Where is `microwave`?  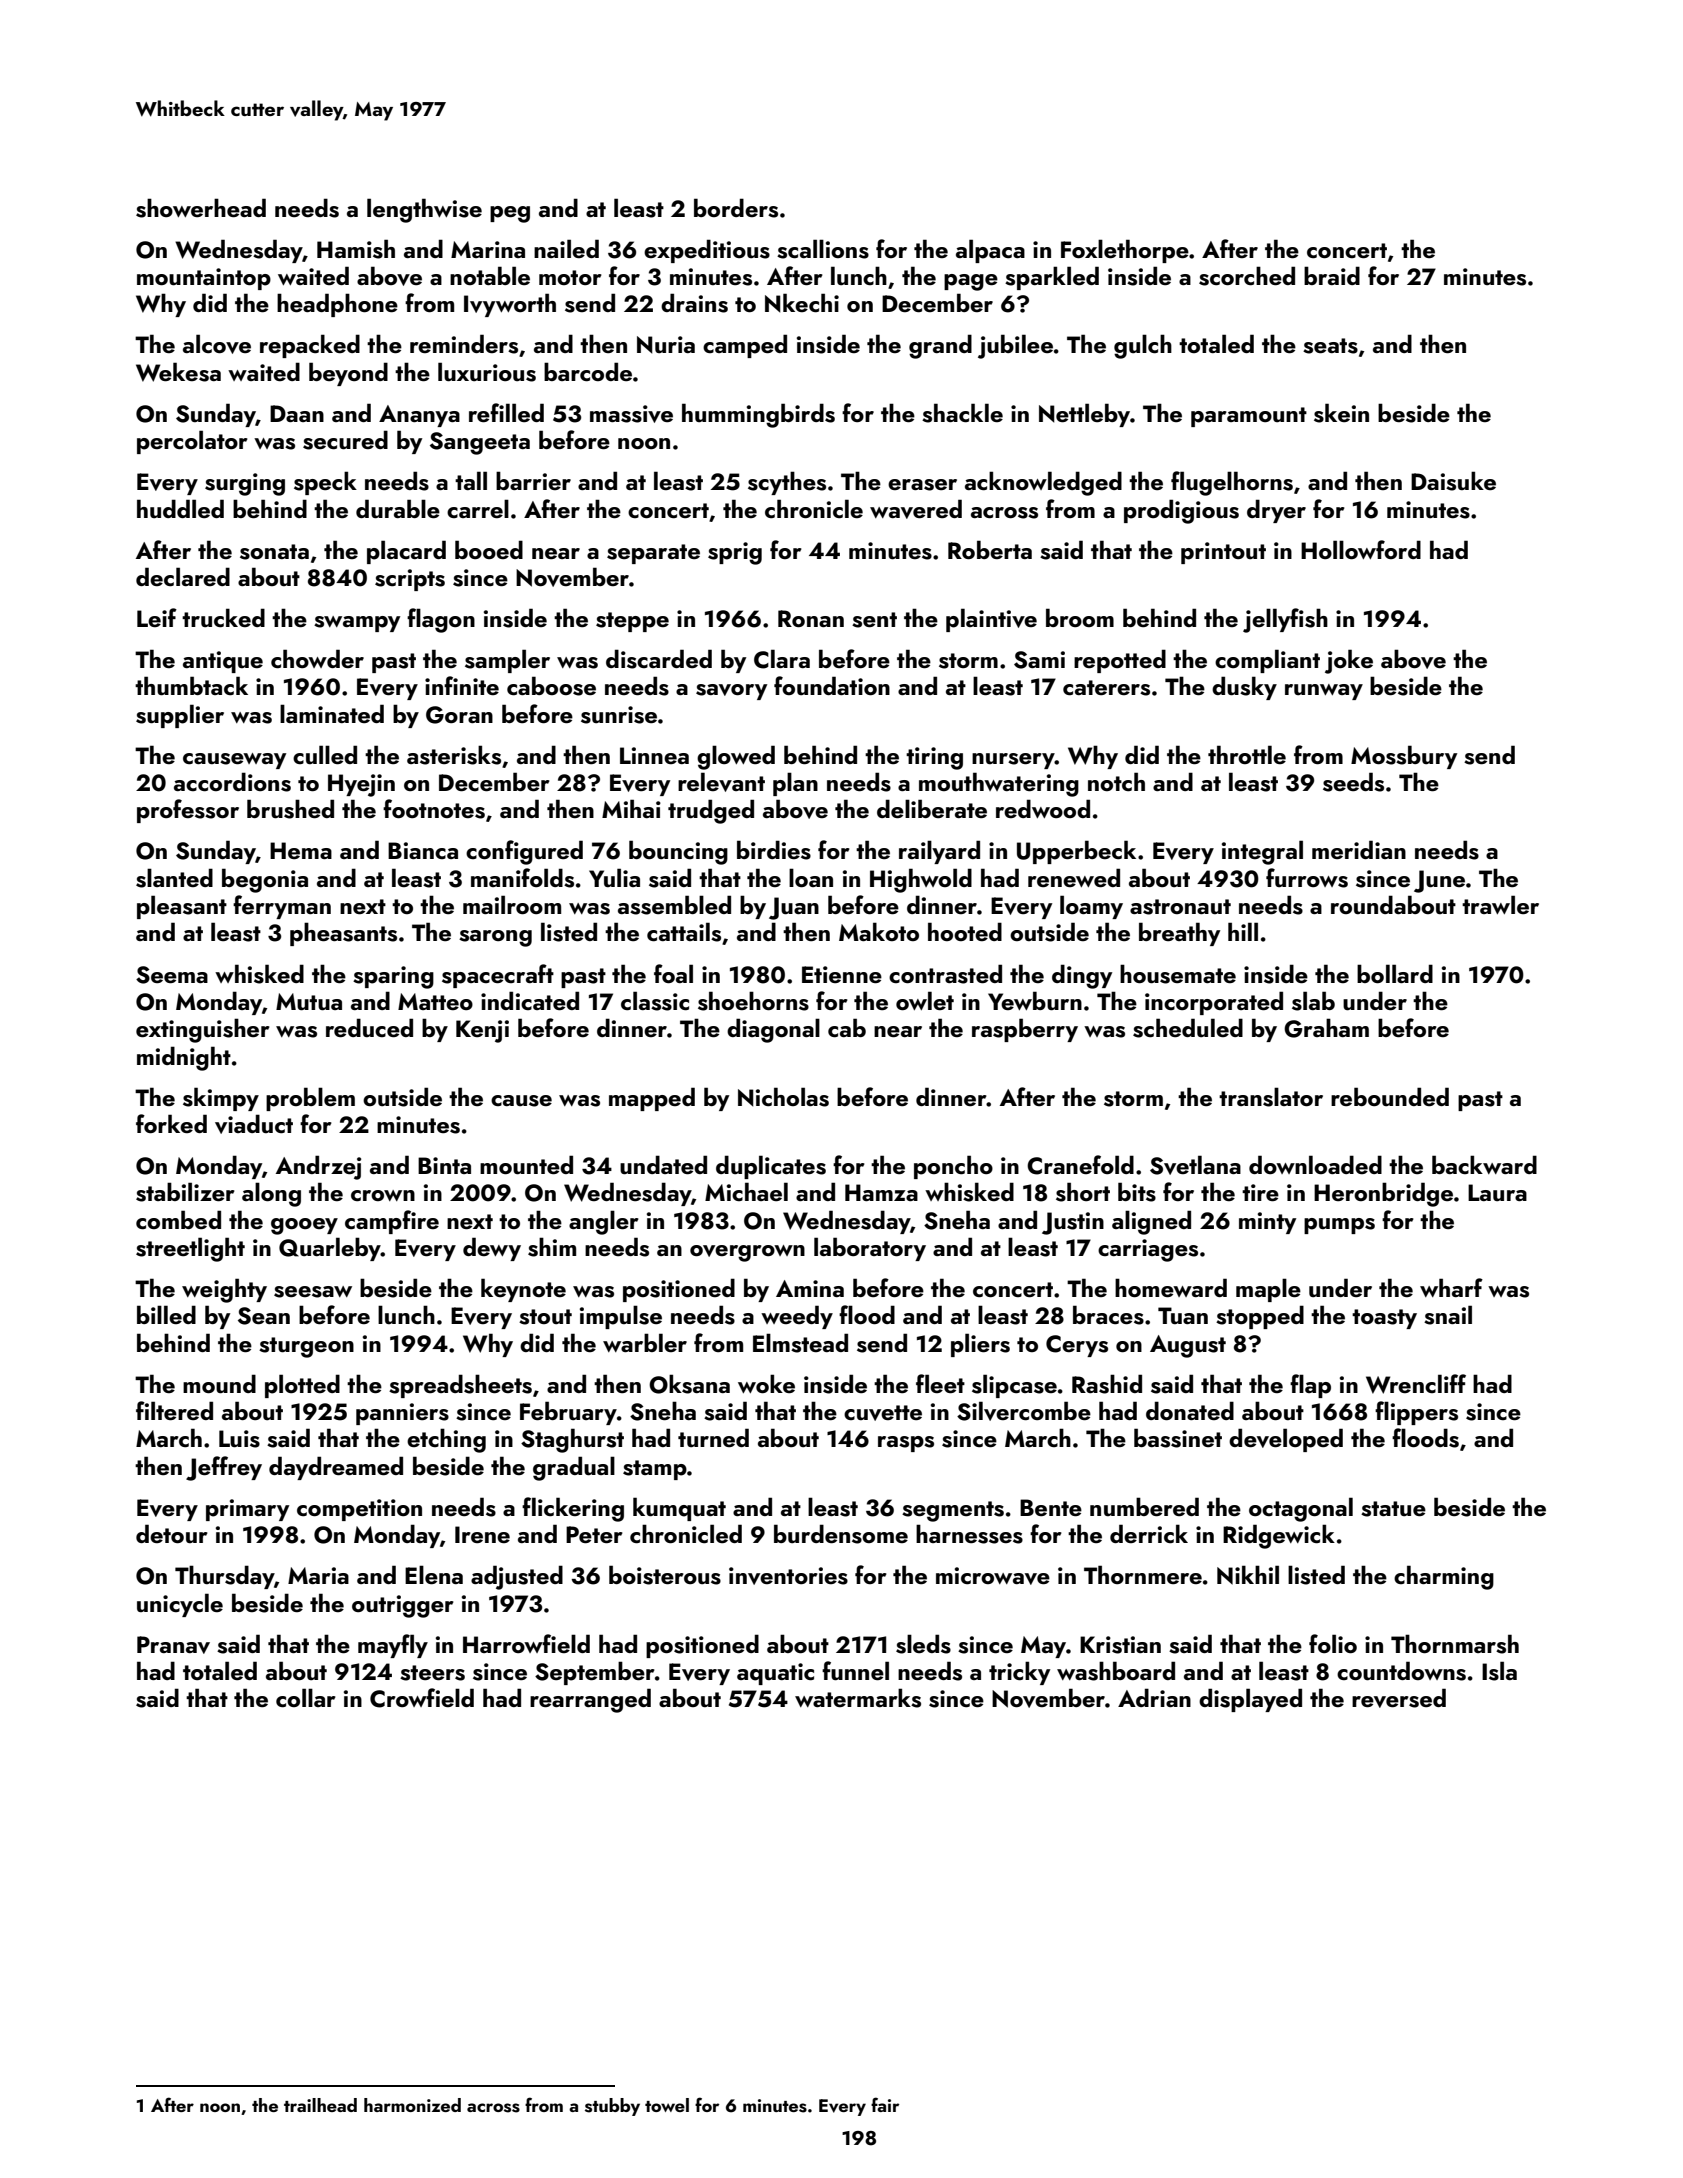 microwave is located at coordinates (993, 1576).
